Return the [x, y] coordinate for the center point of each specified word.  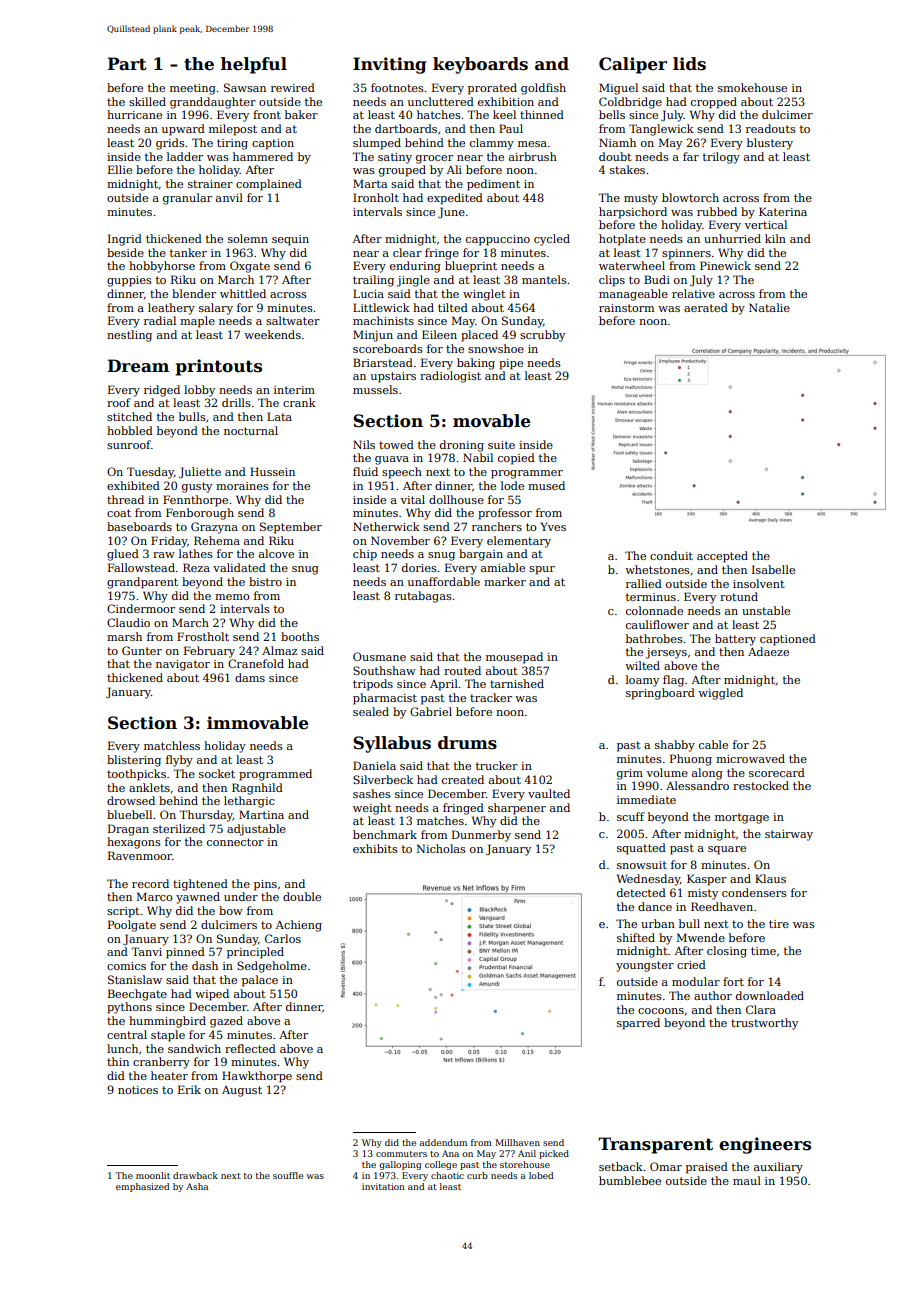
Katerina [783, 211]
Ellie [120, 169]
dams [250, 677]
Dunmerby [481, 836]
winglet [484, 295]
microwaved [750, 758]
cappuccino [498, 240]
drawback [195, 1175]
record [150, 883]
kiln [775, 238]
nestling [129, 336]
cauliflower [657, 624]
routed [462, 670]
